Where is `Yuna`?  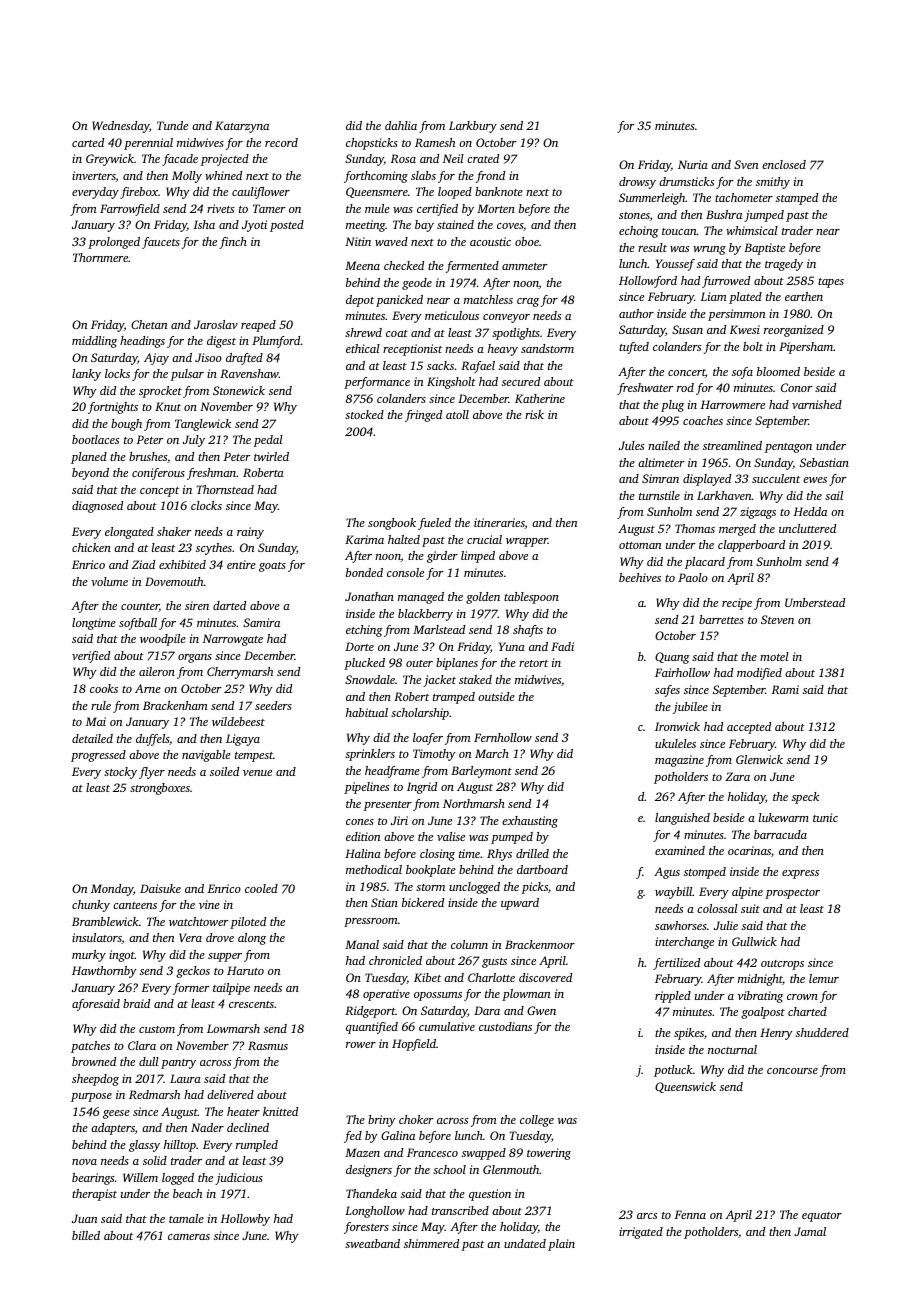
Yuna is located at coordinates (512, 646).
